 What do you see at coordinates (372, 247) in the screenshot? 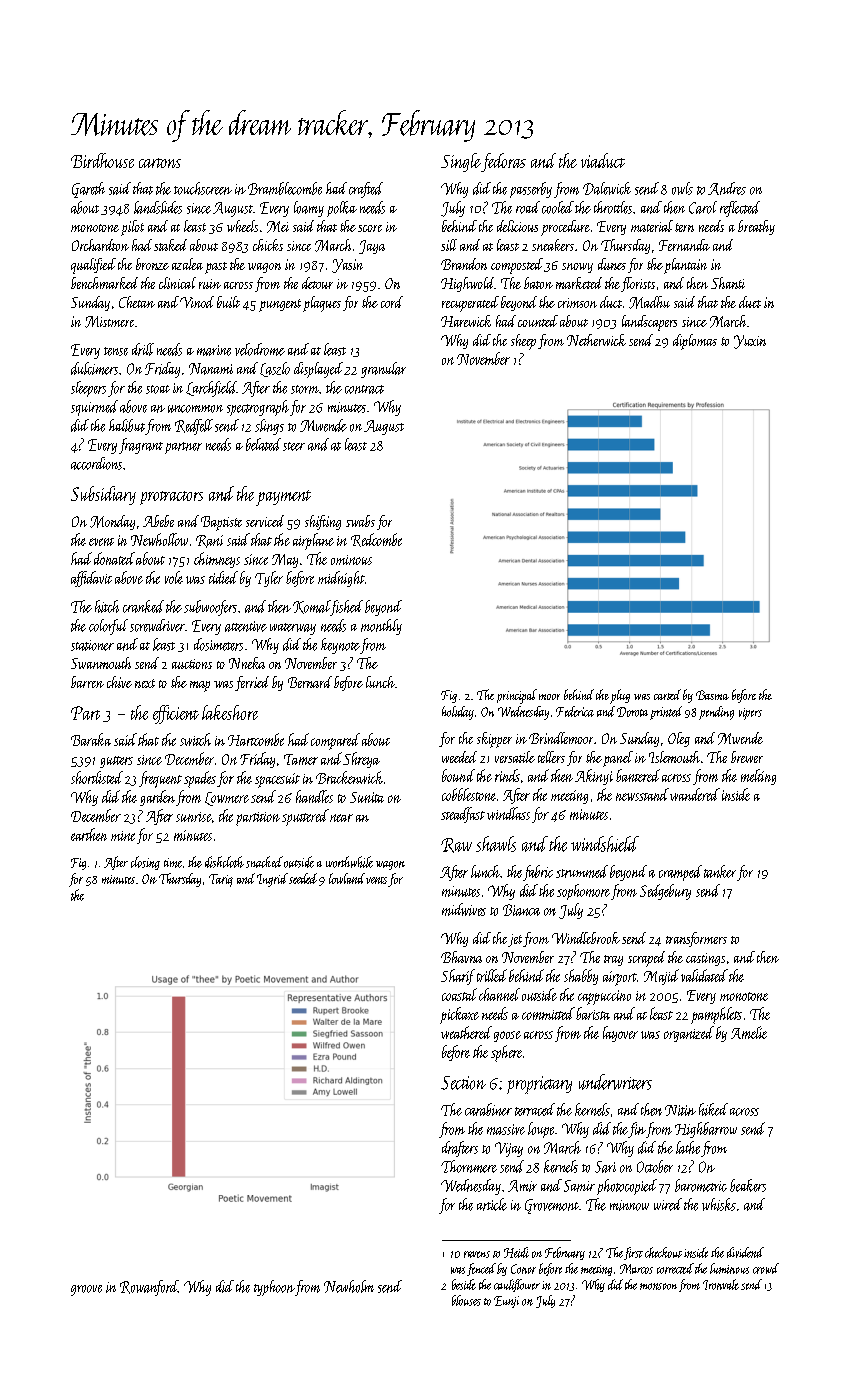
I see `Jaya` at bounding box center [372, 247].
